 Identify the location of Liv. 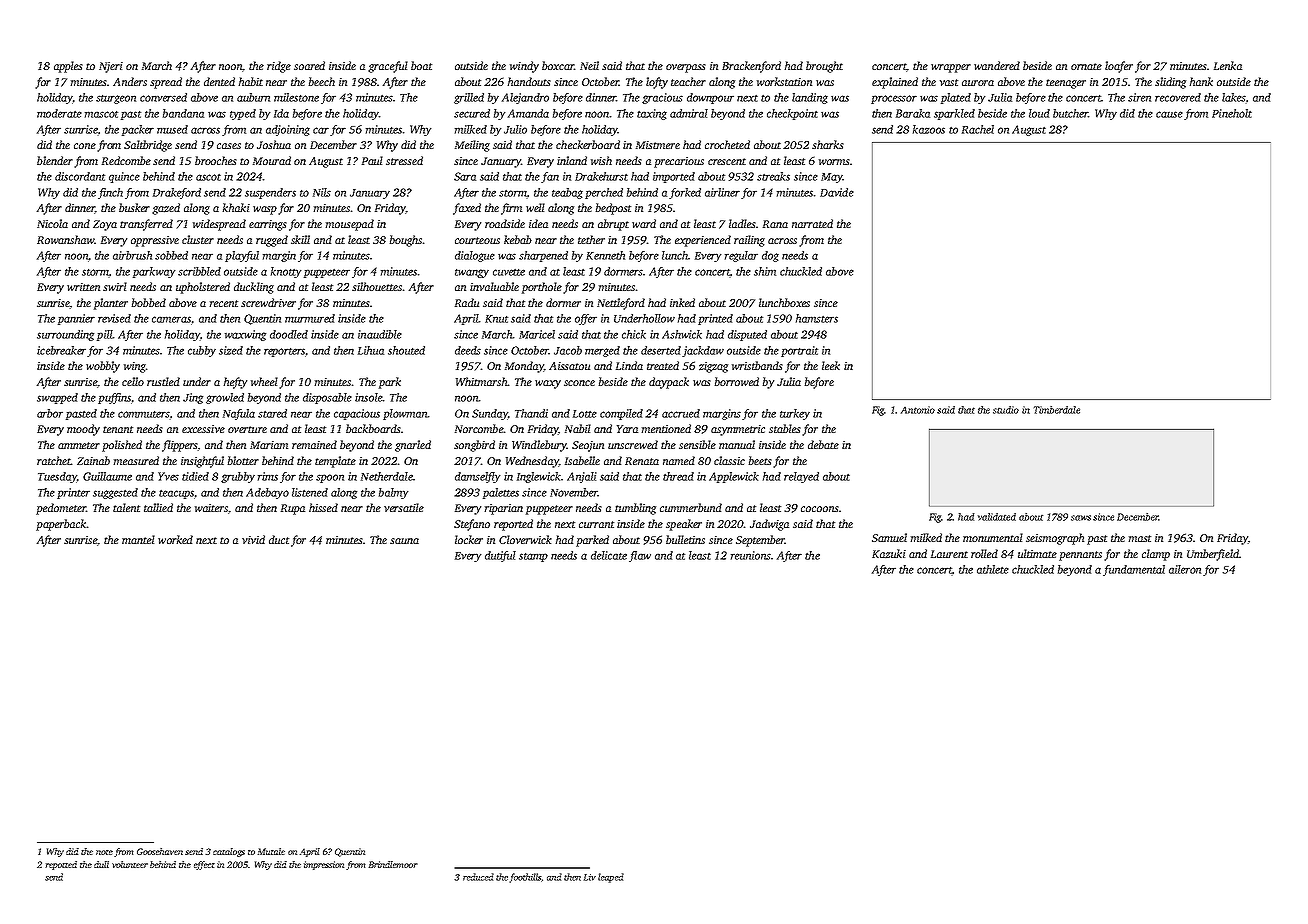
(590, 877).
